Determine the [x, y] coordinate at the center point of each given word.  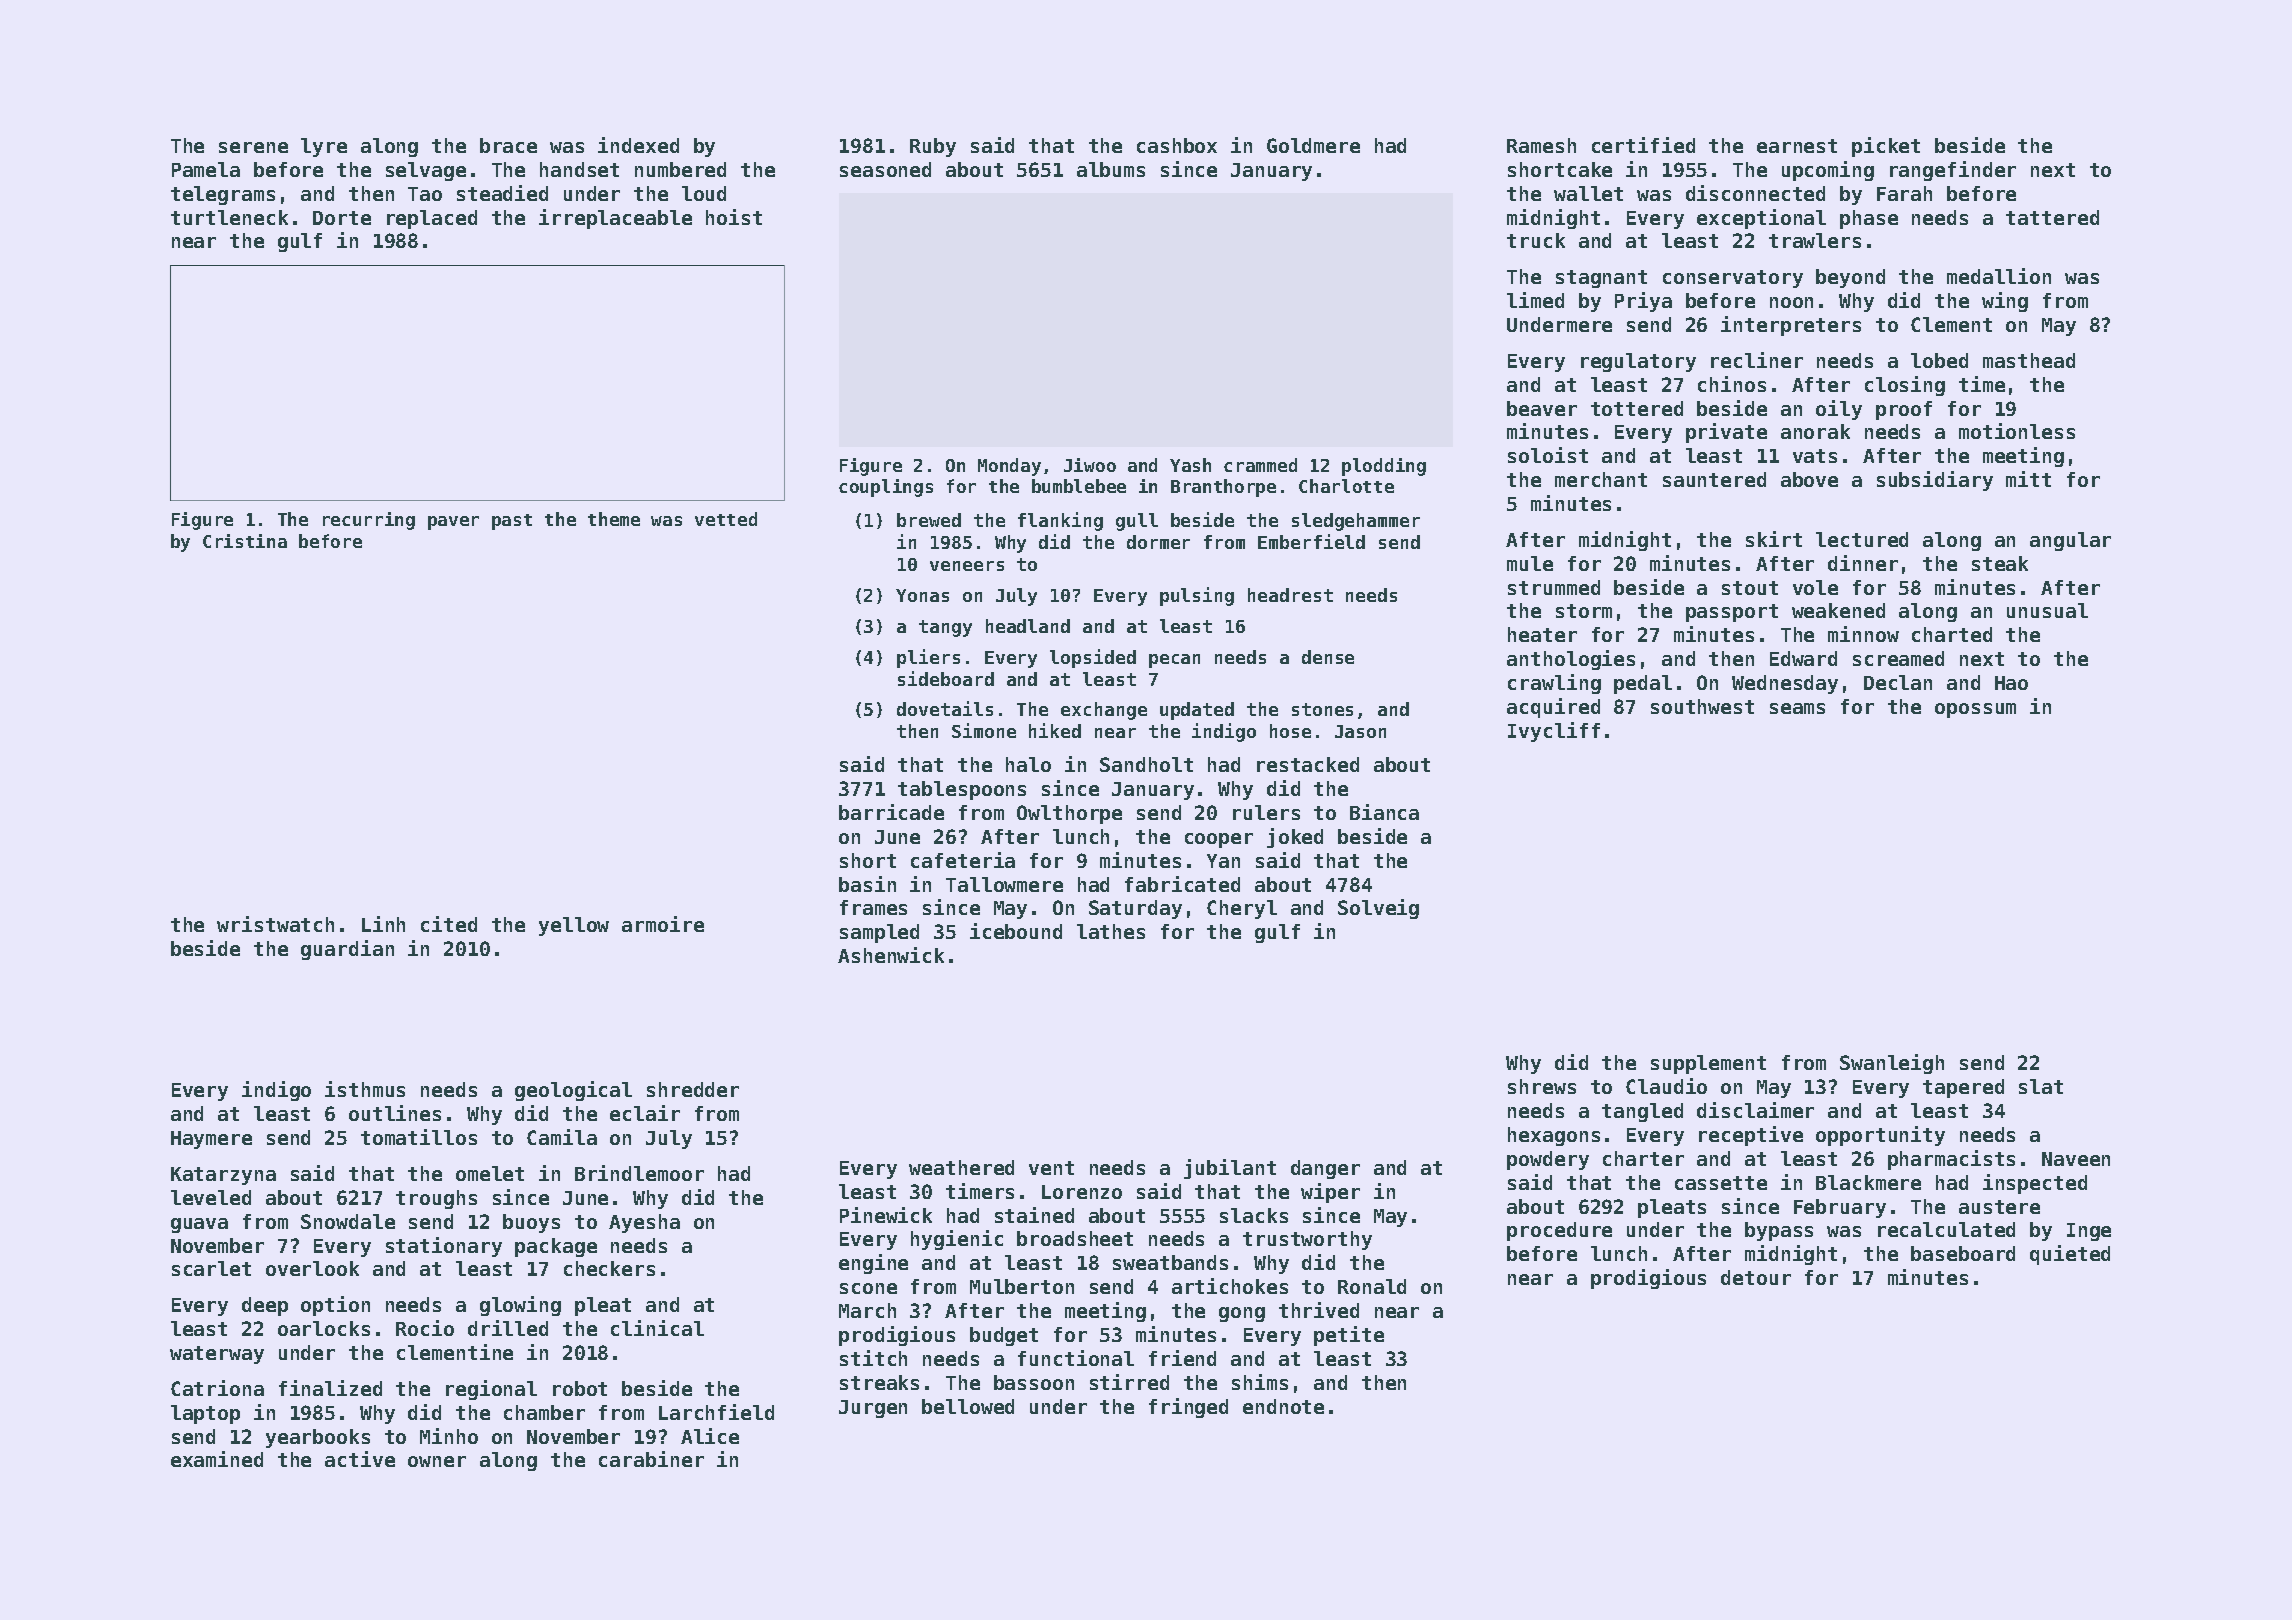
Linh [383, 924]
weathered [961, 1167]
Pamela [206, 169]
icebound [1016, 931]
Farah [1904, 193]
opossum [1975, 710]
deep [265, 1306]
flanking [1060, 521]
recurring [369, 521]
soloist [1548, 455]
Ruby [933, 147]
